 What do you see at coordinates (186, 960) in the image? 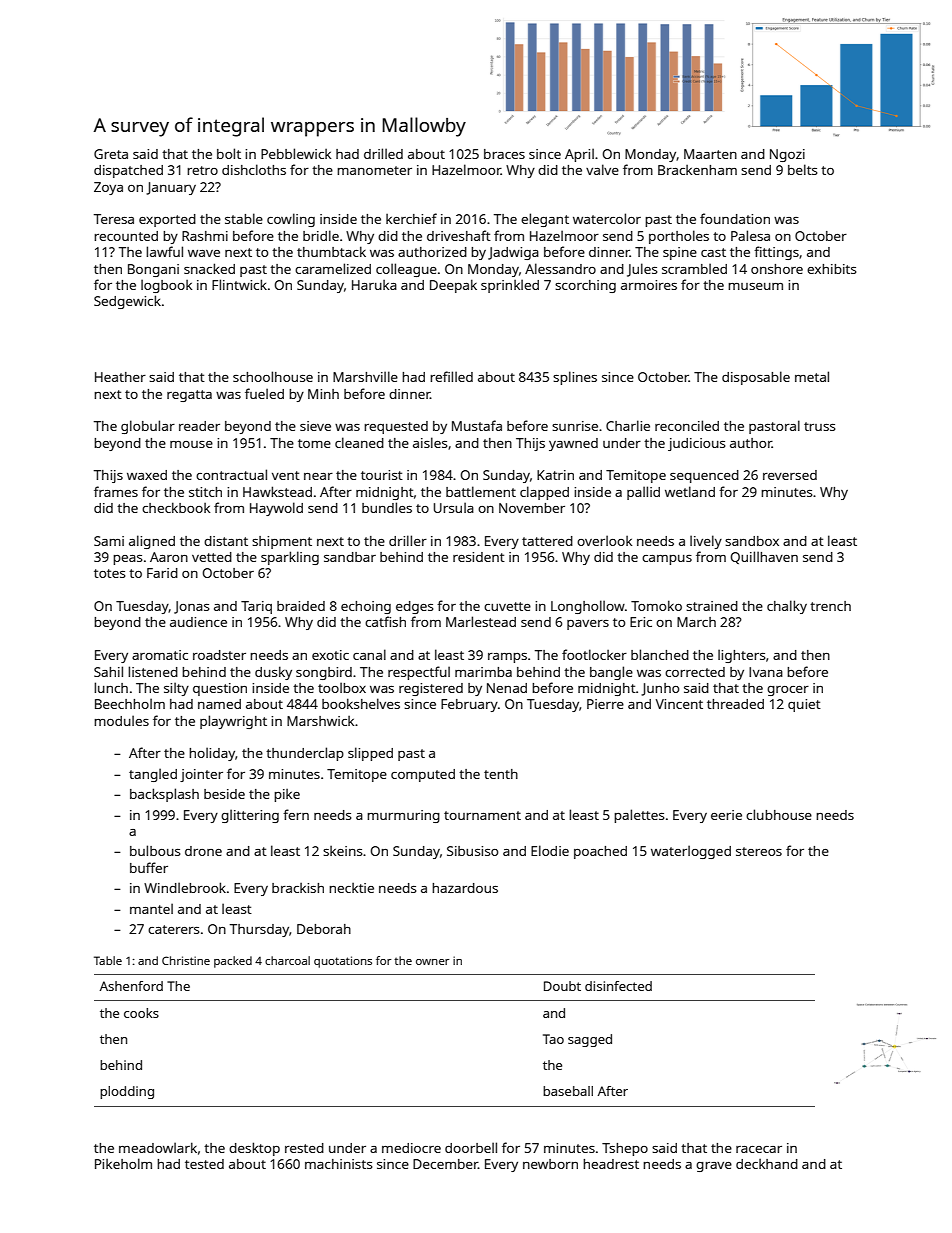
I see `Christine` at bounding box center [186, 960].
